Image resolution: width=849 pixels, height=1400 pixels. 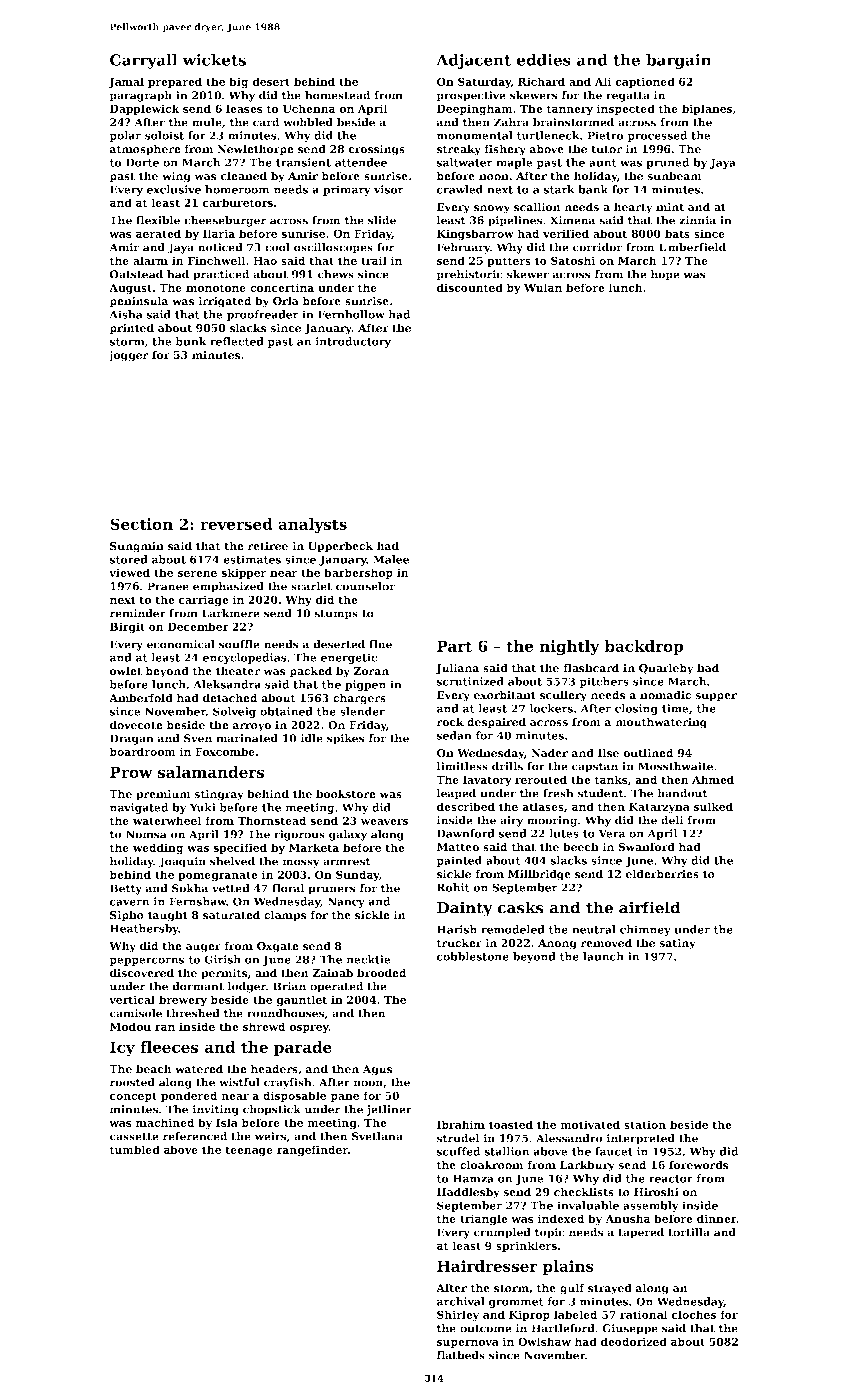 I want to click on teenage, so click(x=249, y=1151).
